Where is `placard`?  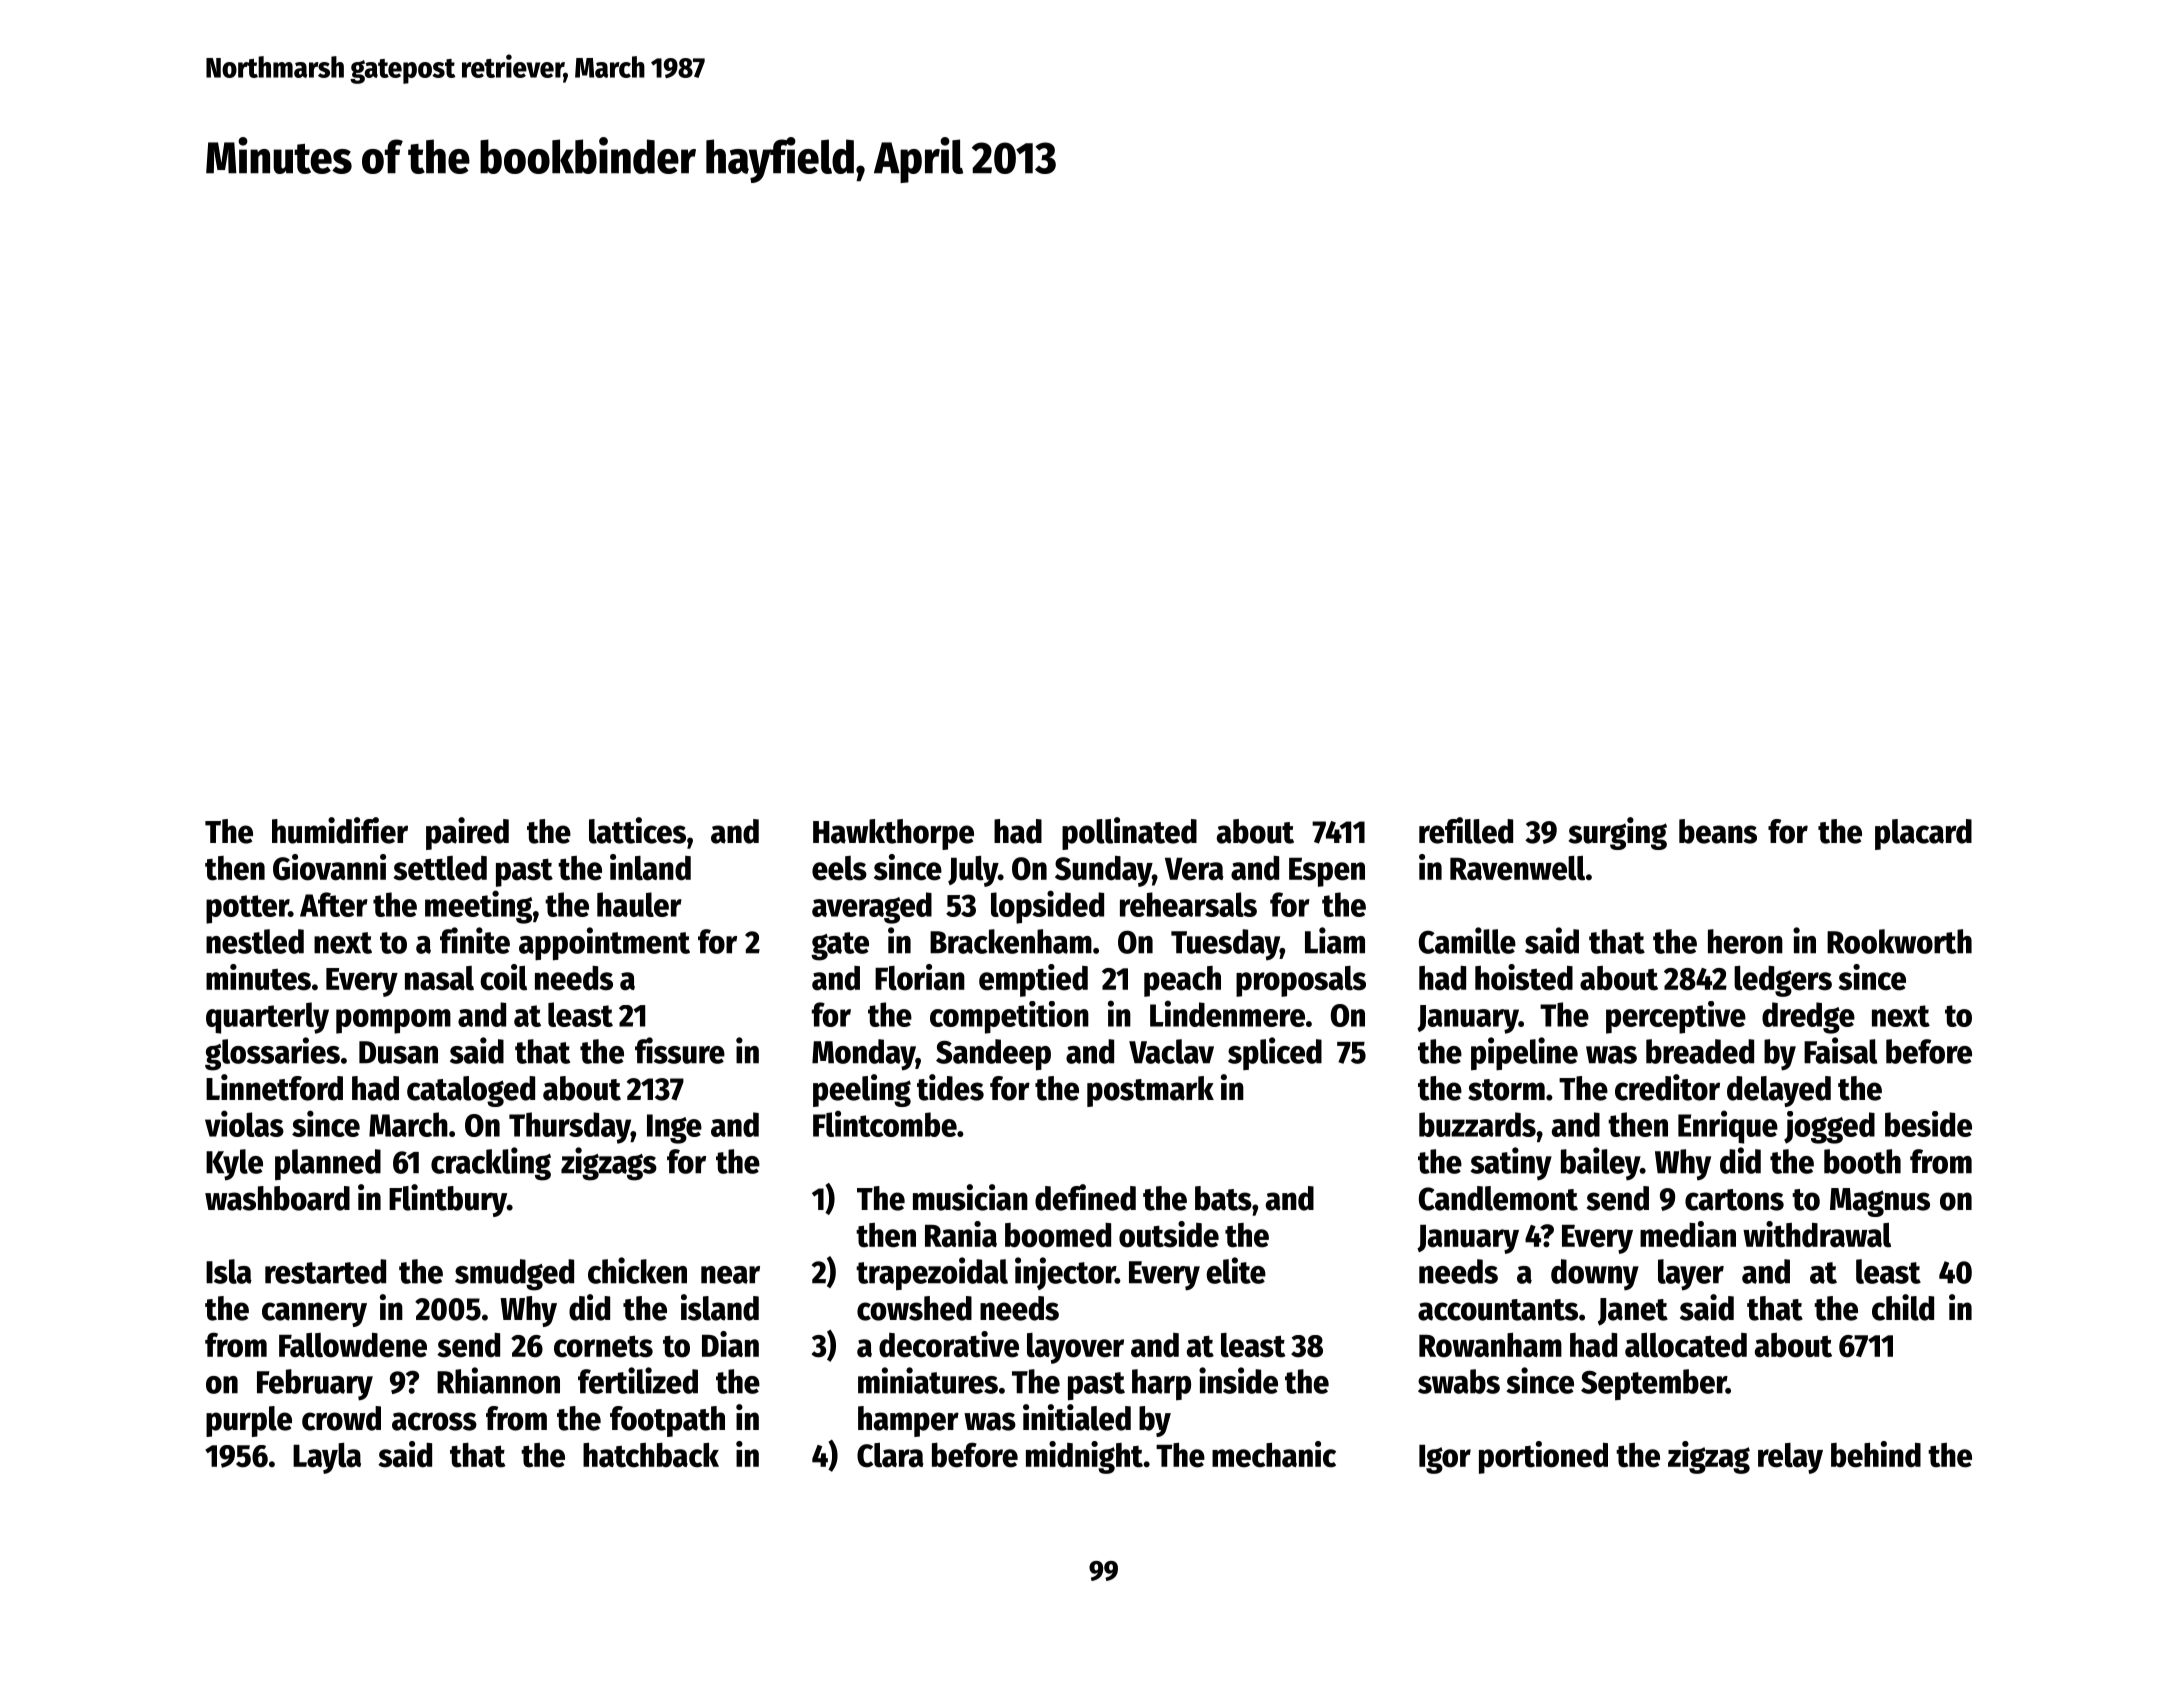
placard is located at coordinates (1923, 834).
